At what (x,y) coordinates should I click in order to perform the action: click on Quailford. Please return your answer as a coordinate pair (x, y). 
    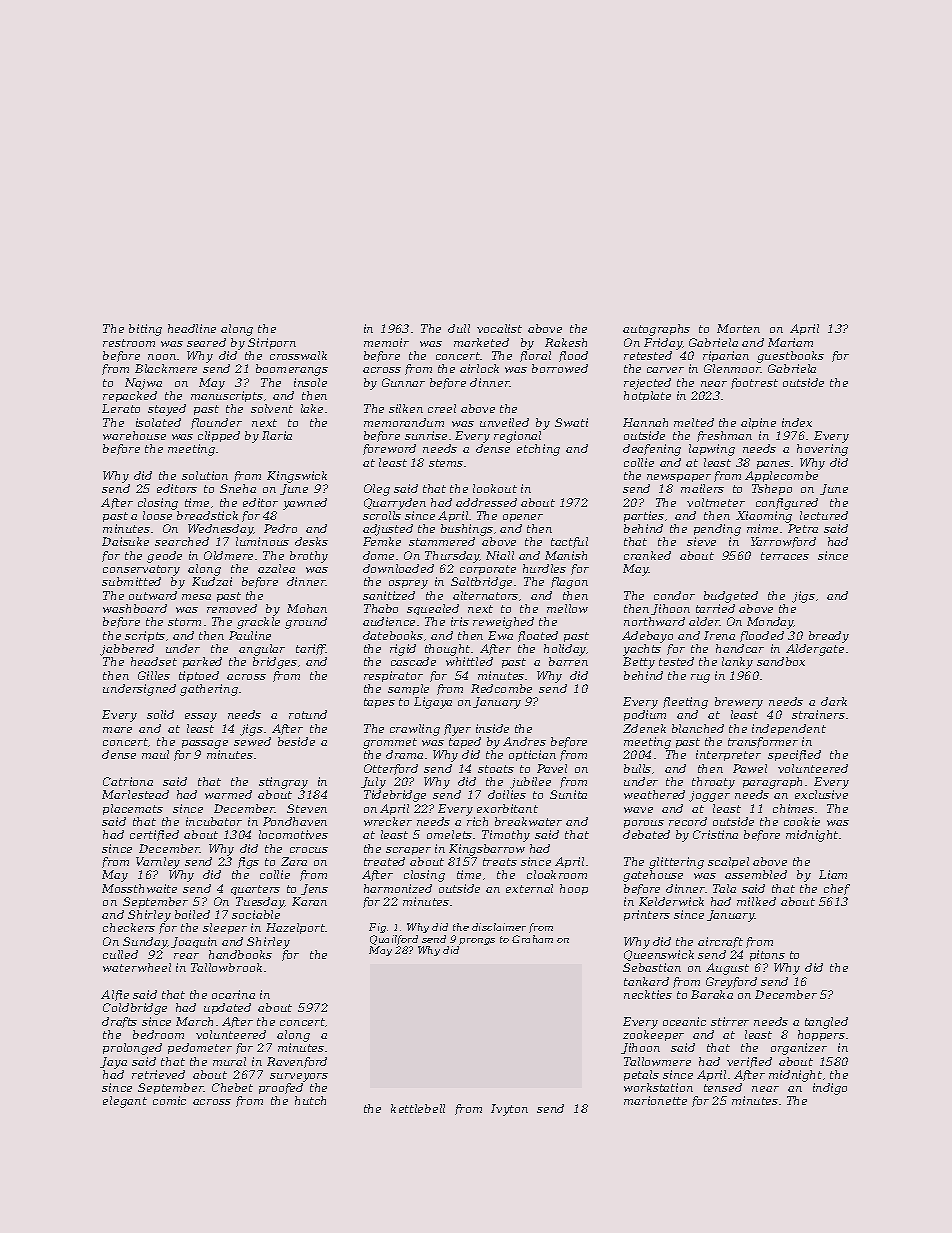
    Looking at the image, I should click on (394, 940).
